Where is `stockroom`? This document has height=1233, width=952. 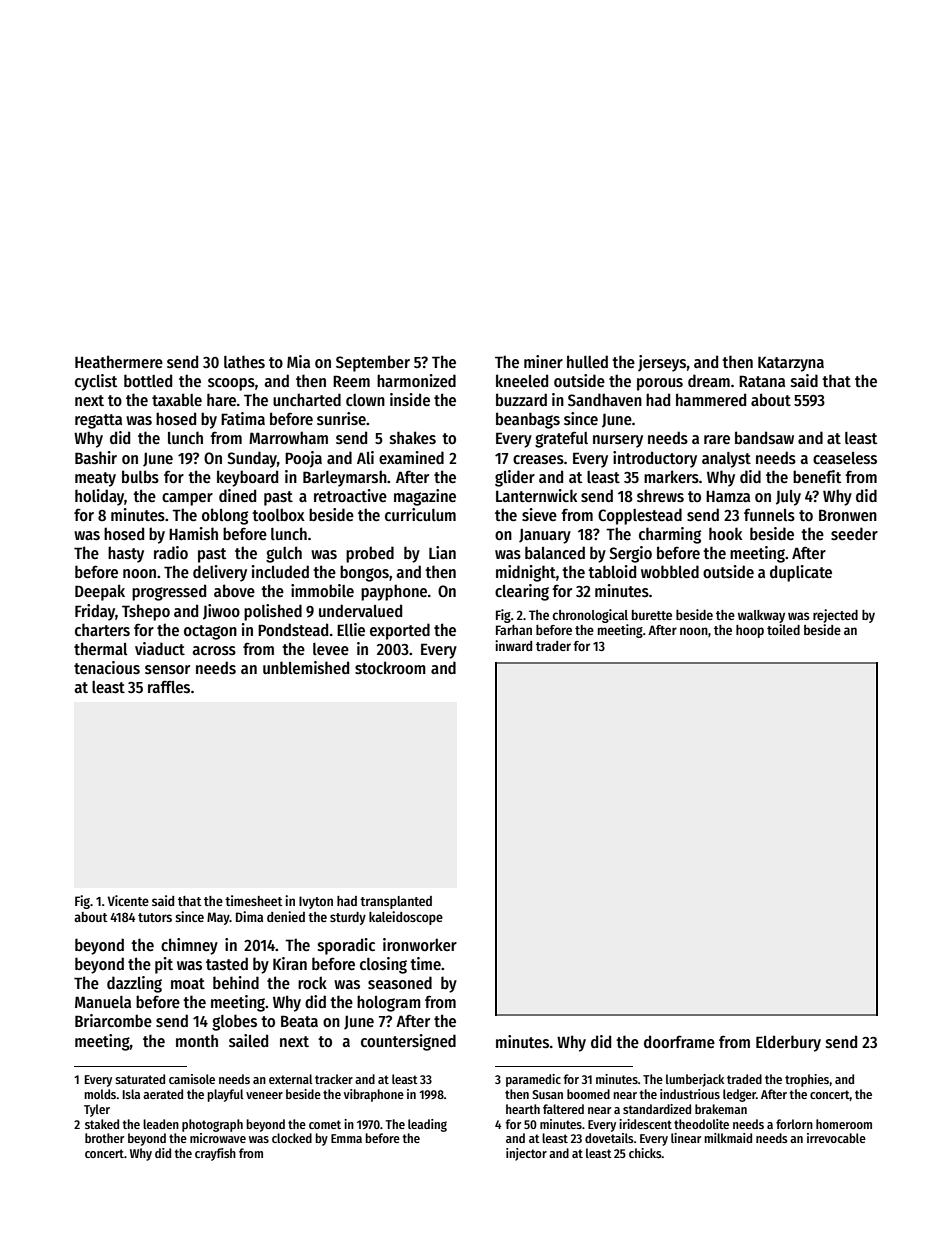 stockroom is located at coordinates (390, 668).
